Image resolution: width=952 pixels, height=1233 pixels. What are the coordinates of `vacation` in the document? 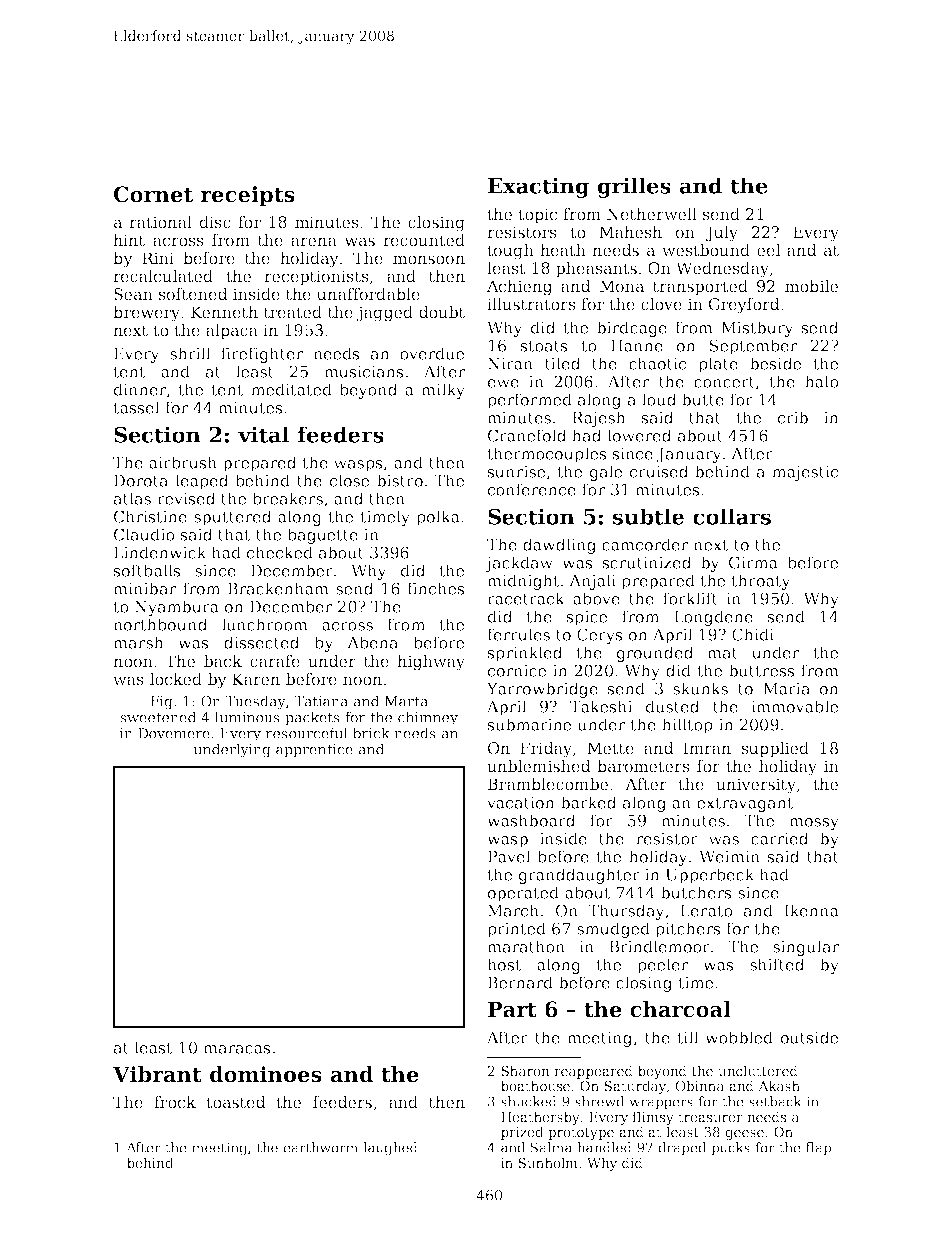 It's located at (521, 803).
